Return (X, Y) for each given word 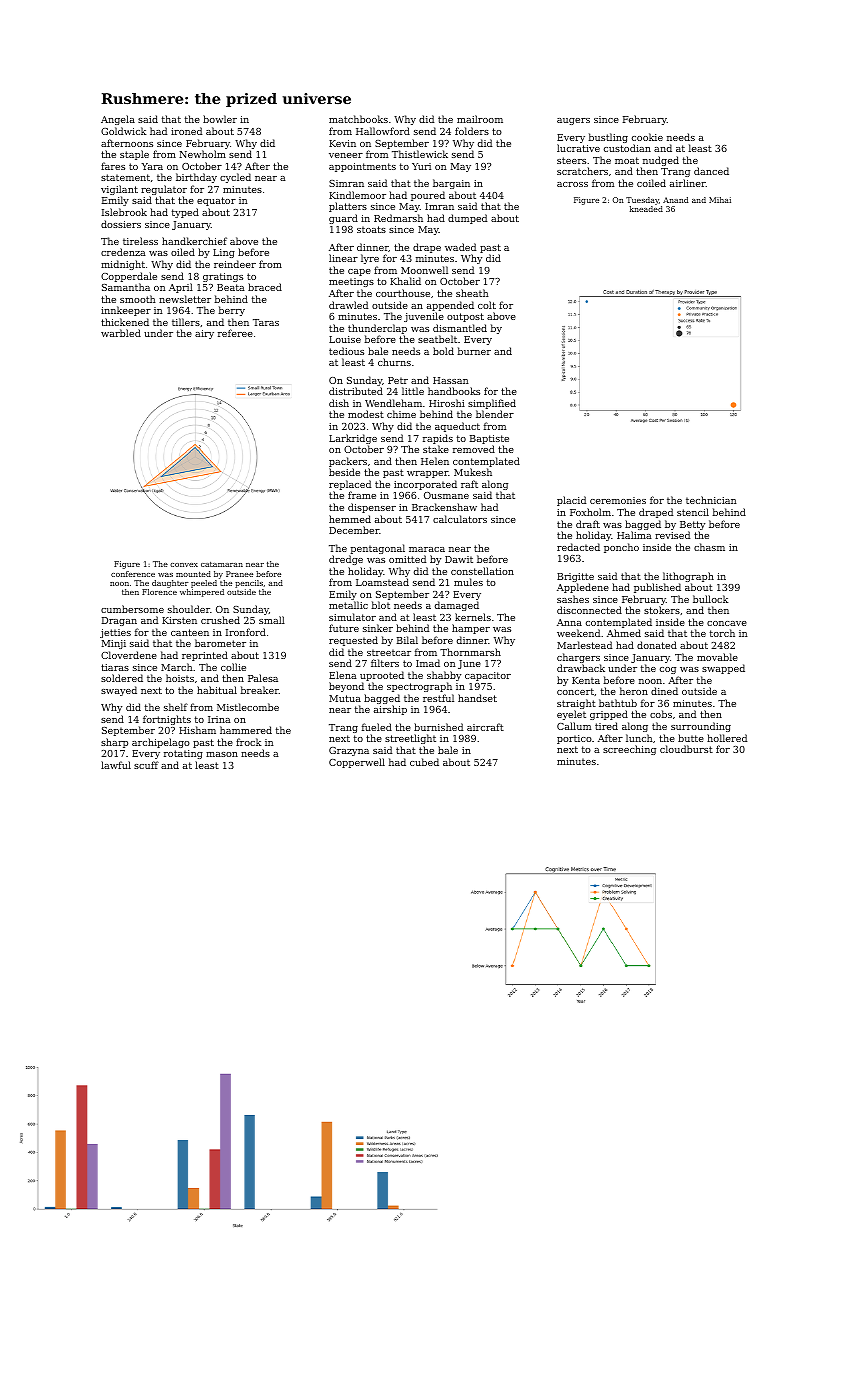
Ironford (246, 632)
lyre (370, 259)
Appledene (583, 588)
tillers (186, 322)
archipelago (161, 743)
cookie (647, 137)
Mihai (720, 200)
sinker (378, 628)
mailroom (480, 119)
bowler (220, 119)
